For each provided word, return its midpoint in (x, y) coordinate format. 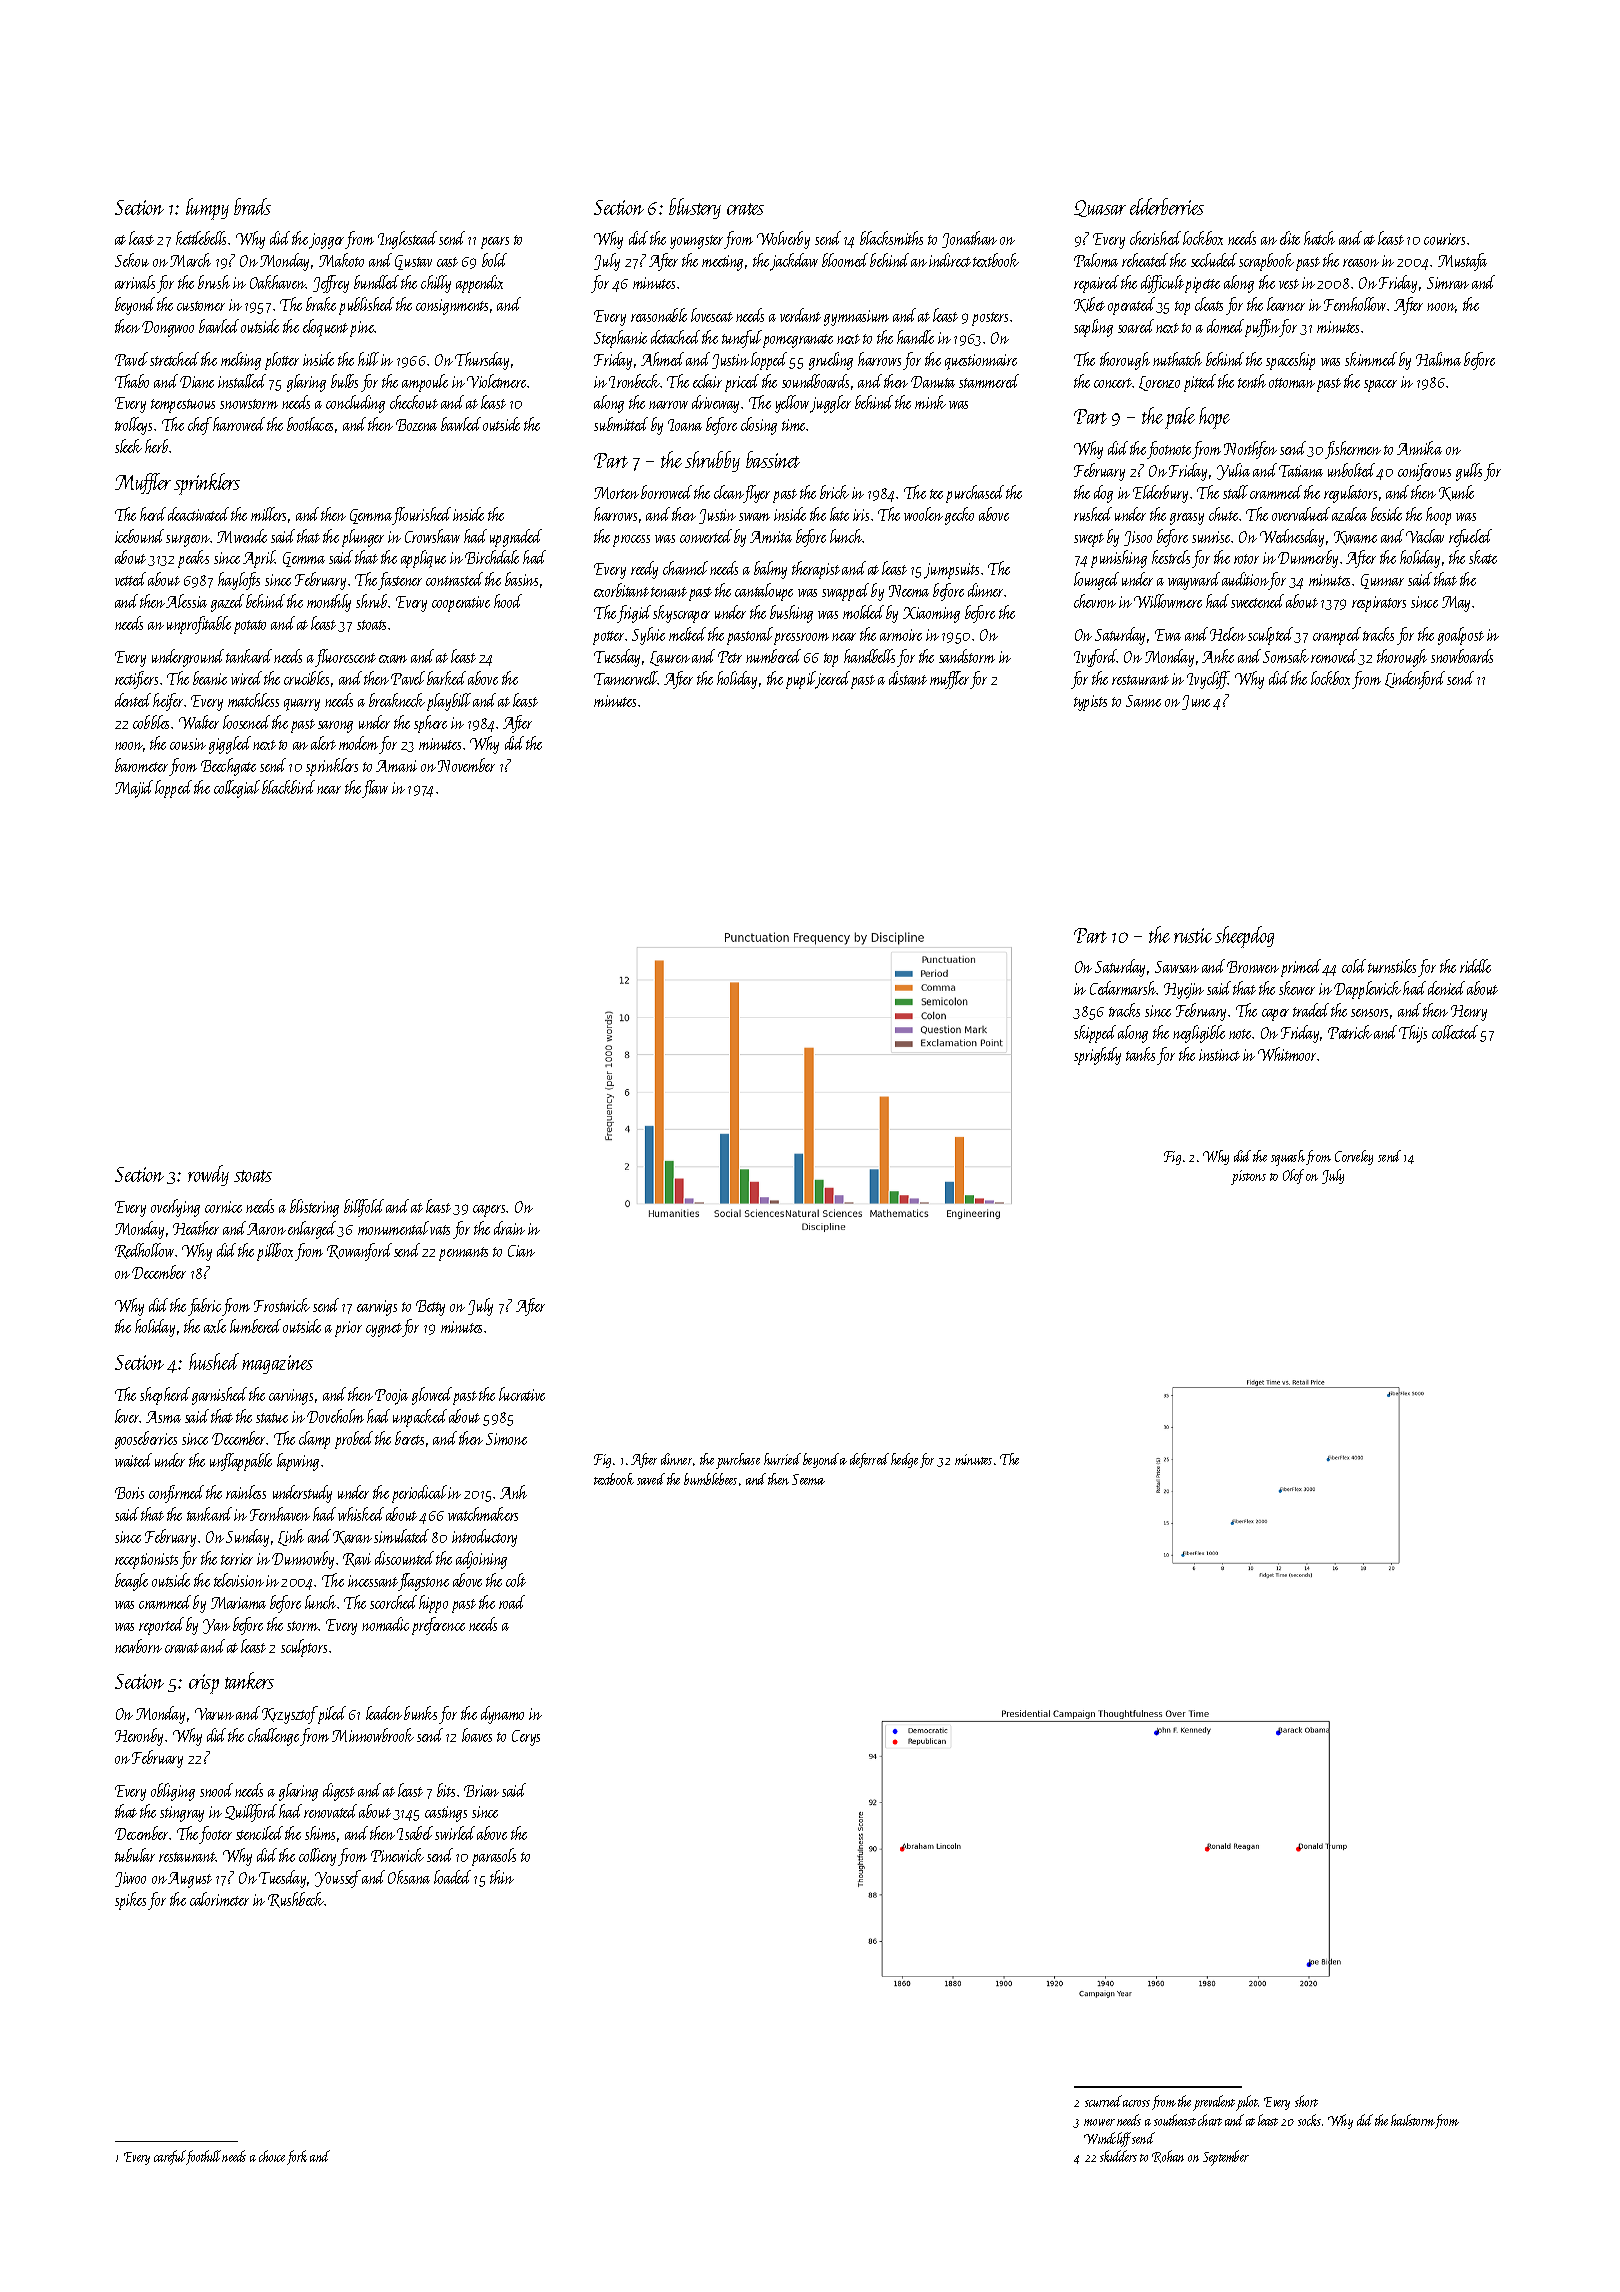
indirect (950, 260)
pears (495, 243)
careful (170, 2157)
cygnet (384, 1330)
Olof (1293, 1176)
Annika (1419, 448)
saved (651, 1479)
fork (297, 2157)
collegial (237, 789)
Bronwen (1253, 967)
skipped (1095, 1034)
